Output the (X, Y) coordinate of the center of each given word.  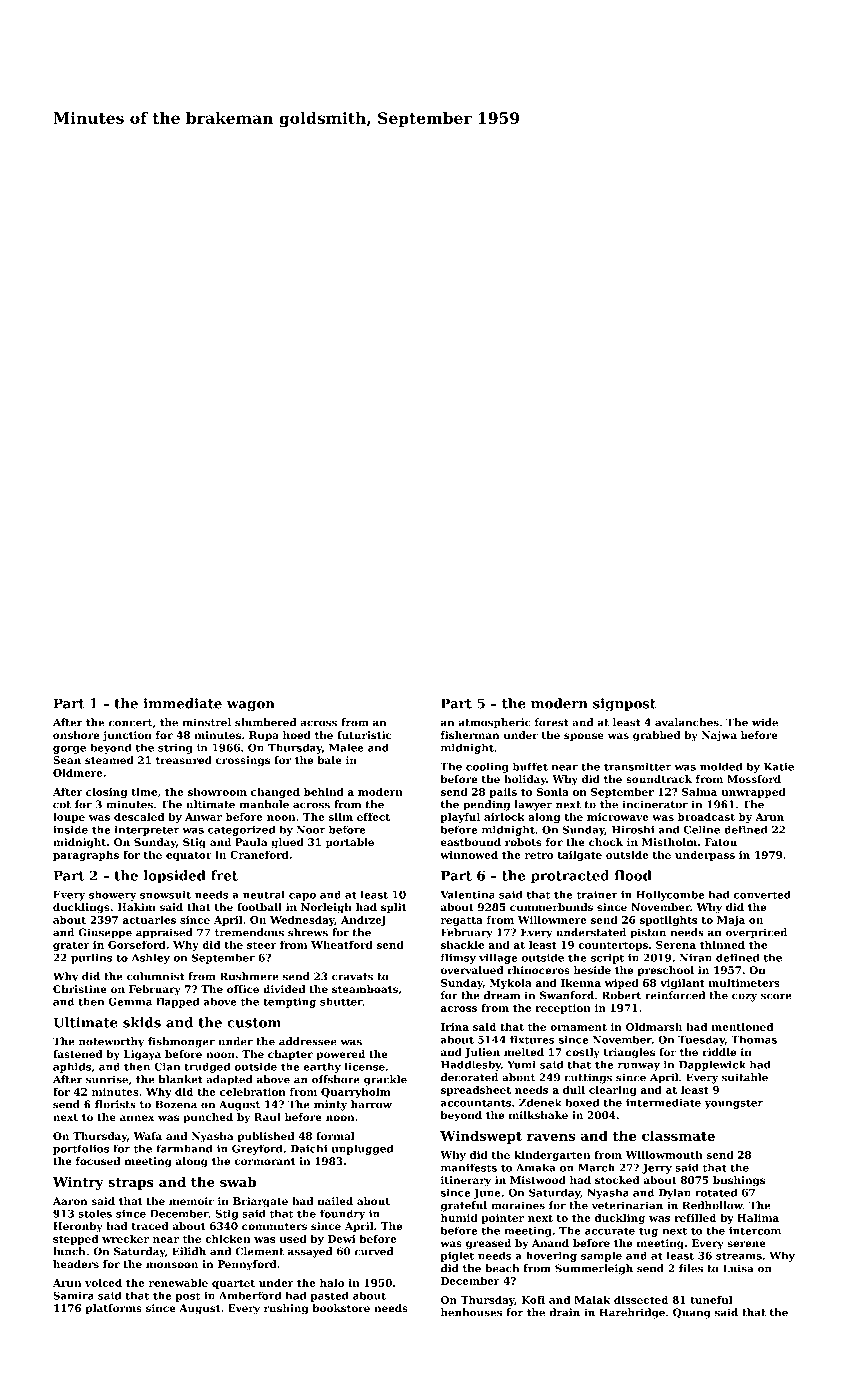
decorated (469, 1077)
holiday (525, 780)
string (175, 749)
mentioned (742, 1027)
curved (374, 1251)
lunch (69, 1251)
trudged (207, 1067)
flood (633, 875)
